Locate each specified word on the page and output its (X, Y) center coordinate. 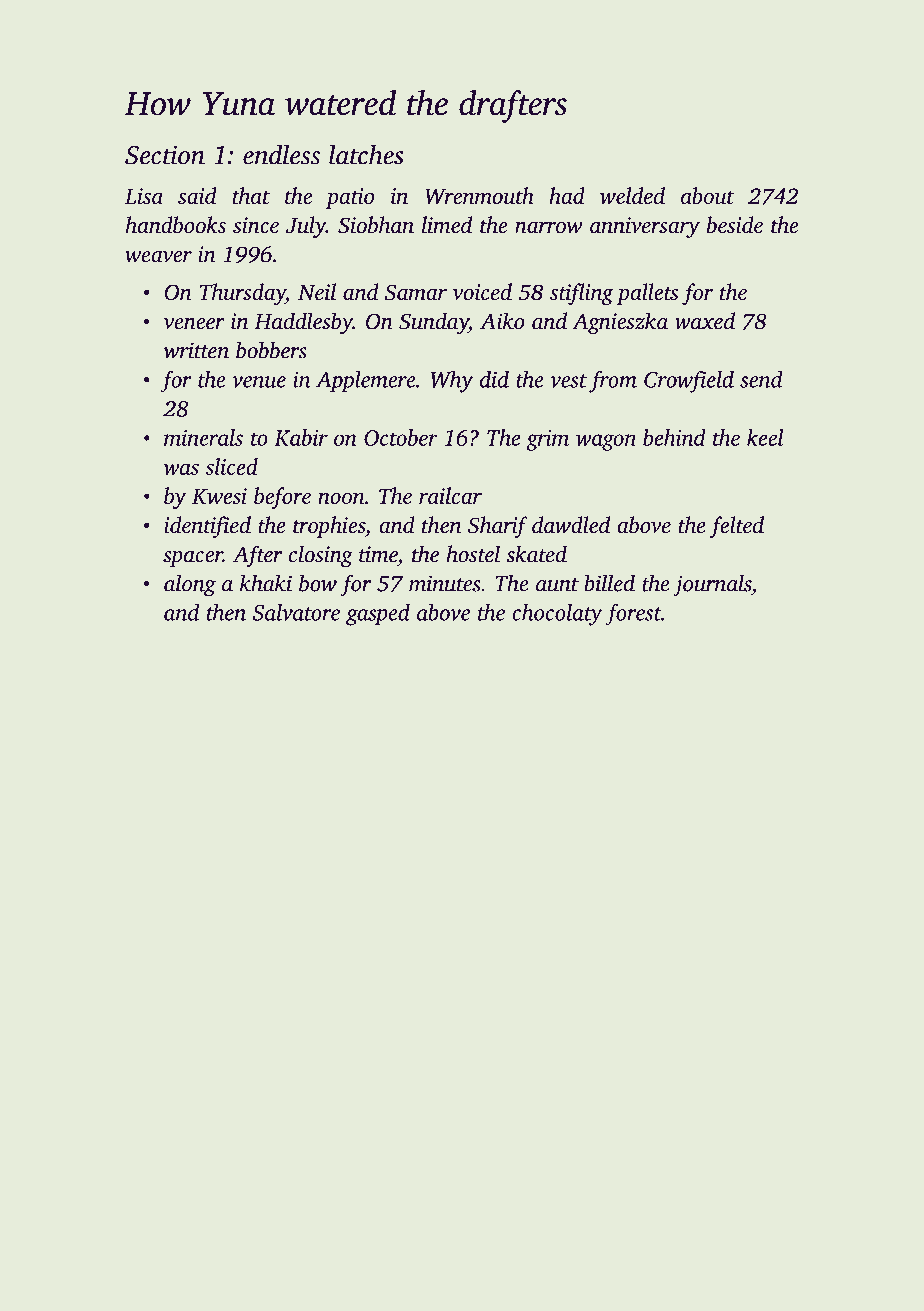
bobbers (271, 350)
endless (281, 154)
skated (536, 554)
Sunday (434, 323)
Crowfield (689, 382)
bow (318, 583)
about (707, 195)
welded (632, 195)
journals (712, 585)
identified (207, 527)
